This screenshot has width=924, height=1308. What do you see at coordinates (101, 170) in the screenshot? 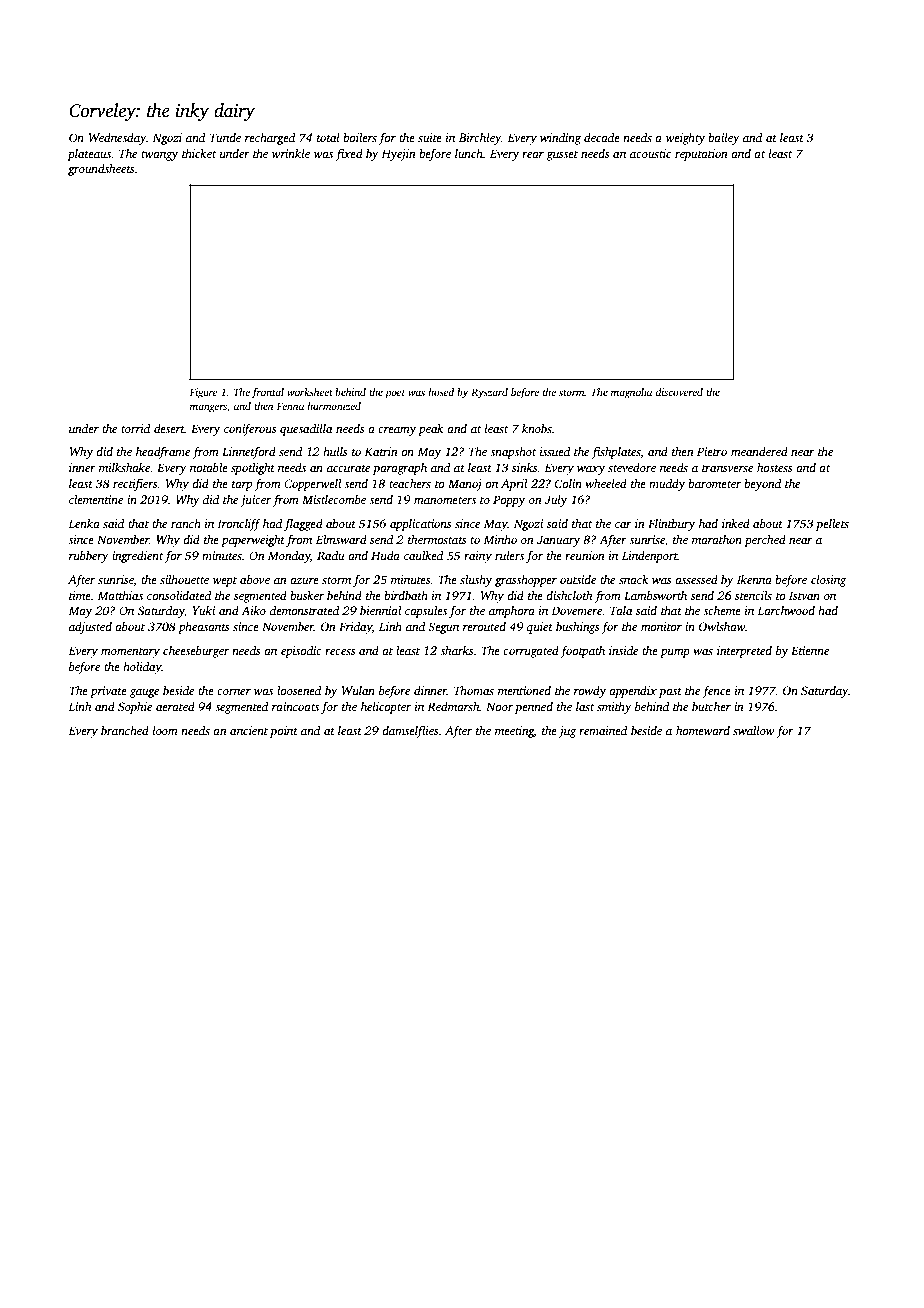
I see `groundsheets` at bounding box center [101, 170].
